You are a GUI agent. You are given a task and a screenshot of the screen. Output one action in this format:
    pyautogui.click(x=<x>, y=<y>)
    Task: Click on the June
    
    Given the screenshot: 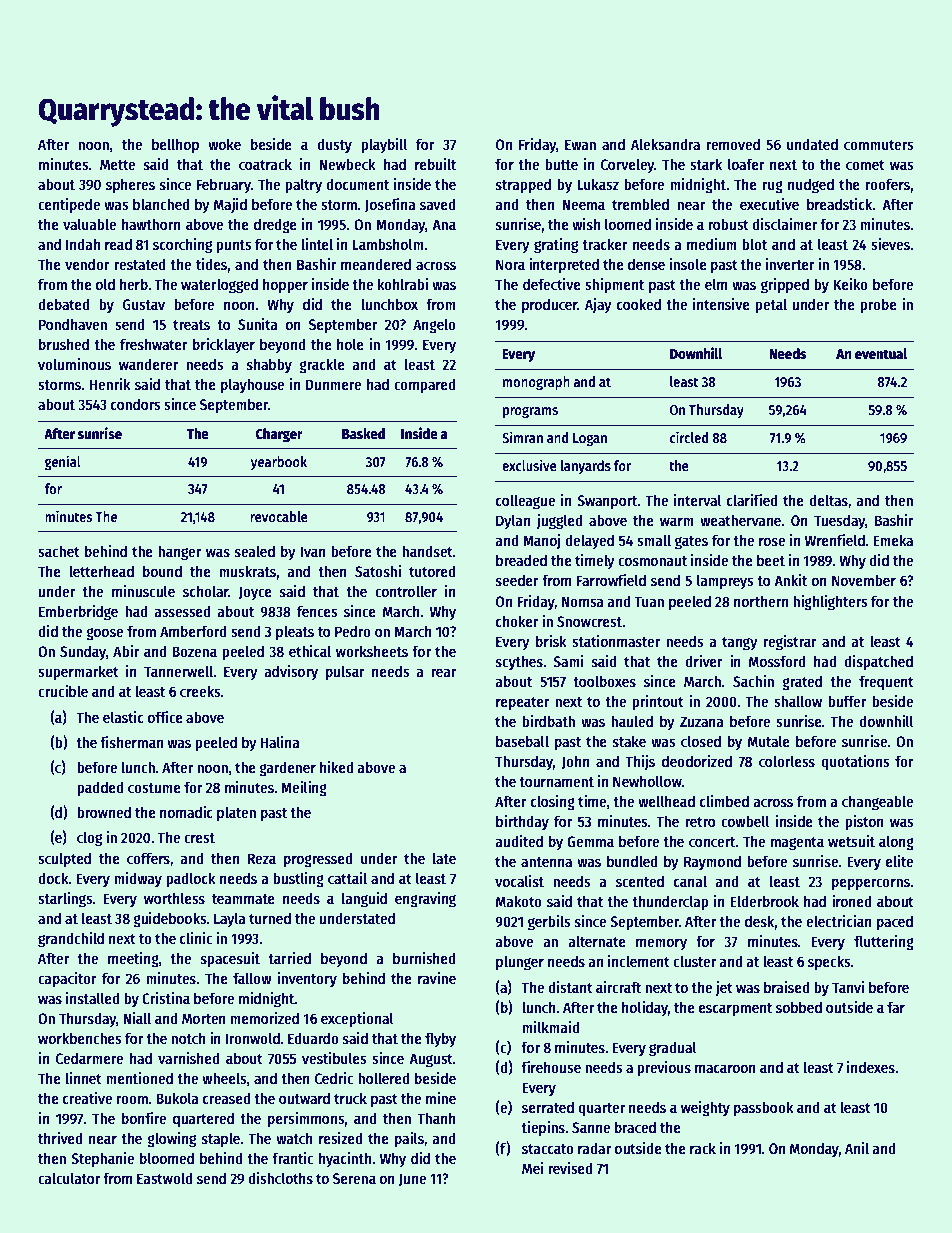 What is the action you would take?
    pyautogui.click(x=412, y=1179)
